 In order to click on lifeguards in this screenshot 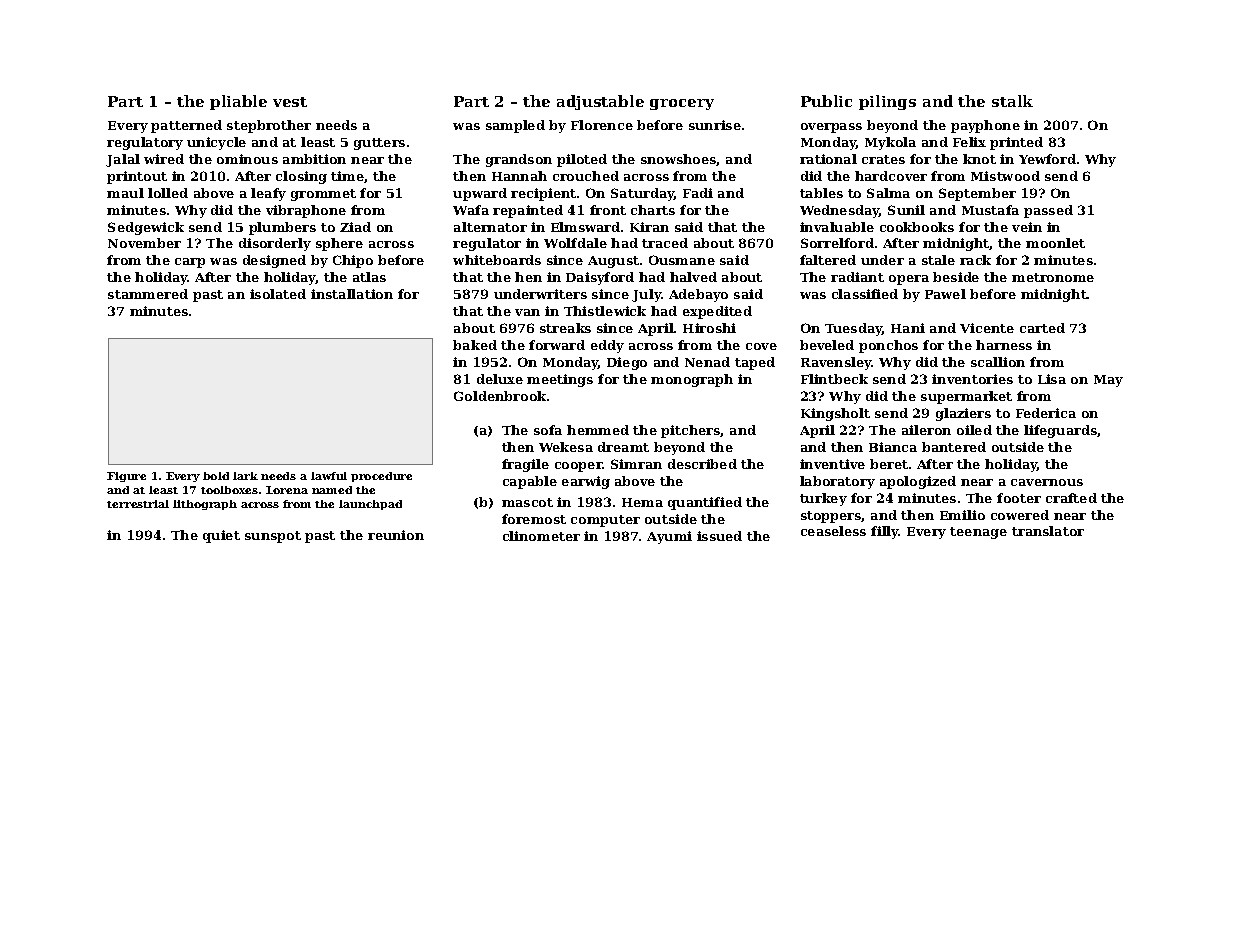, I will do `click(1060, 431)`.
